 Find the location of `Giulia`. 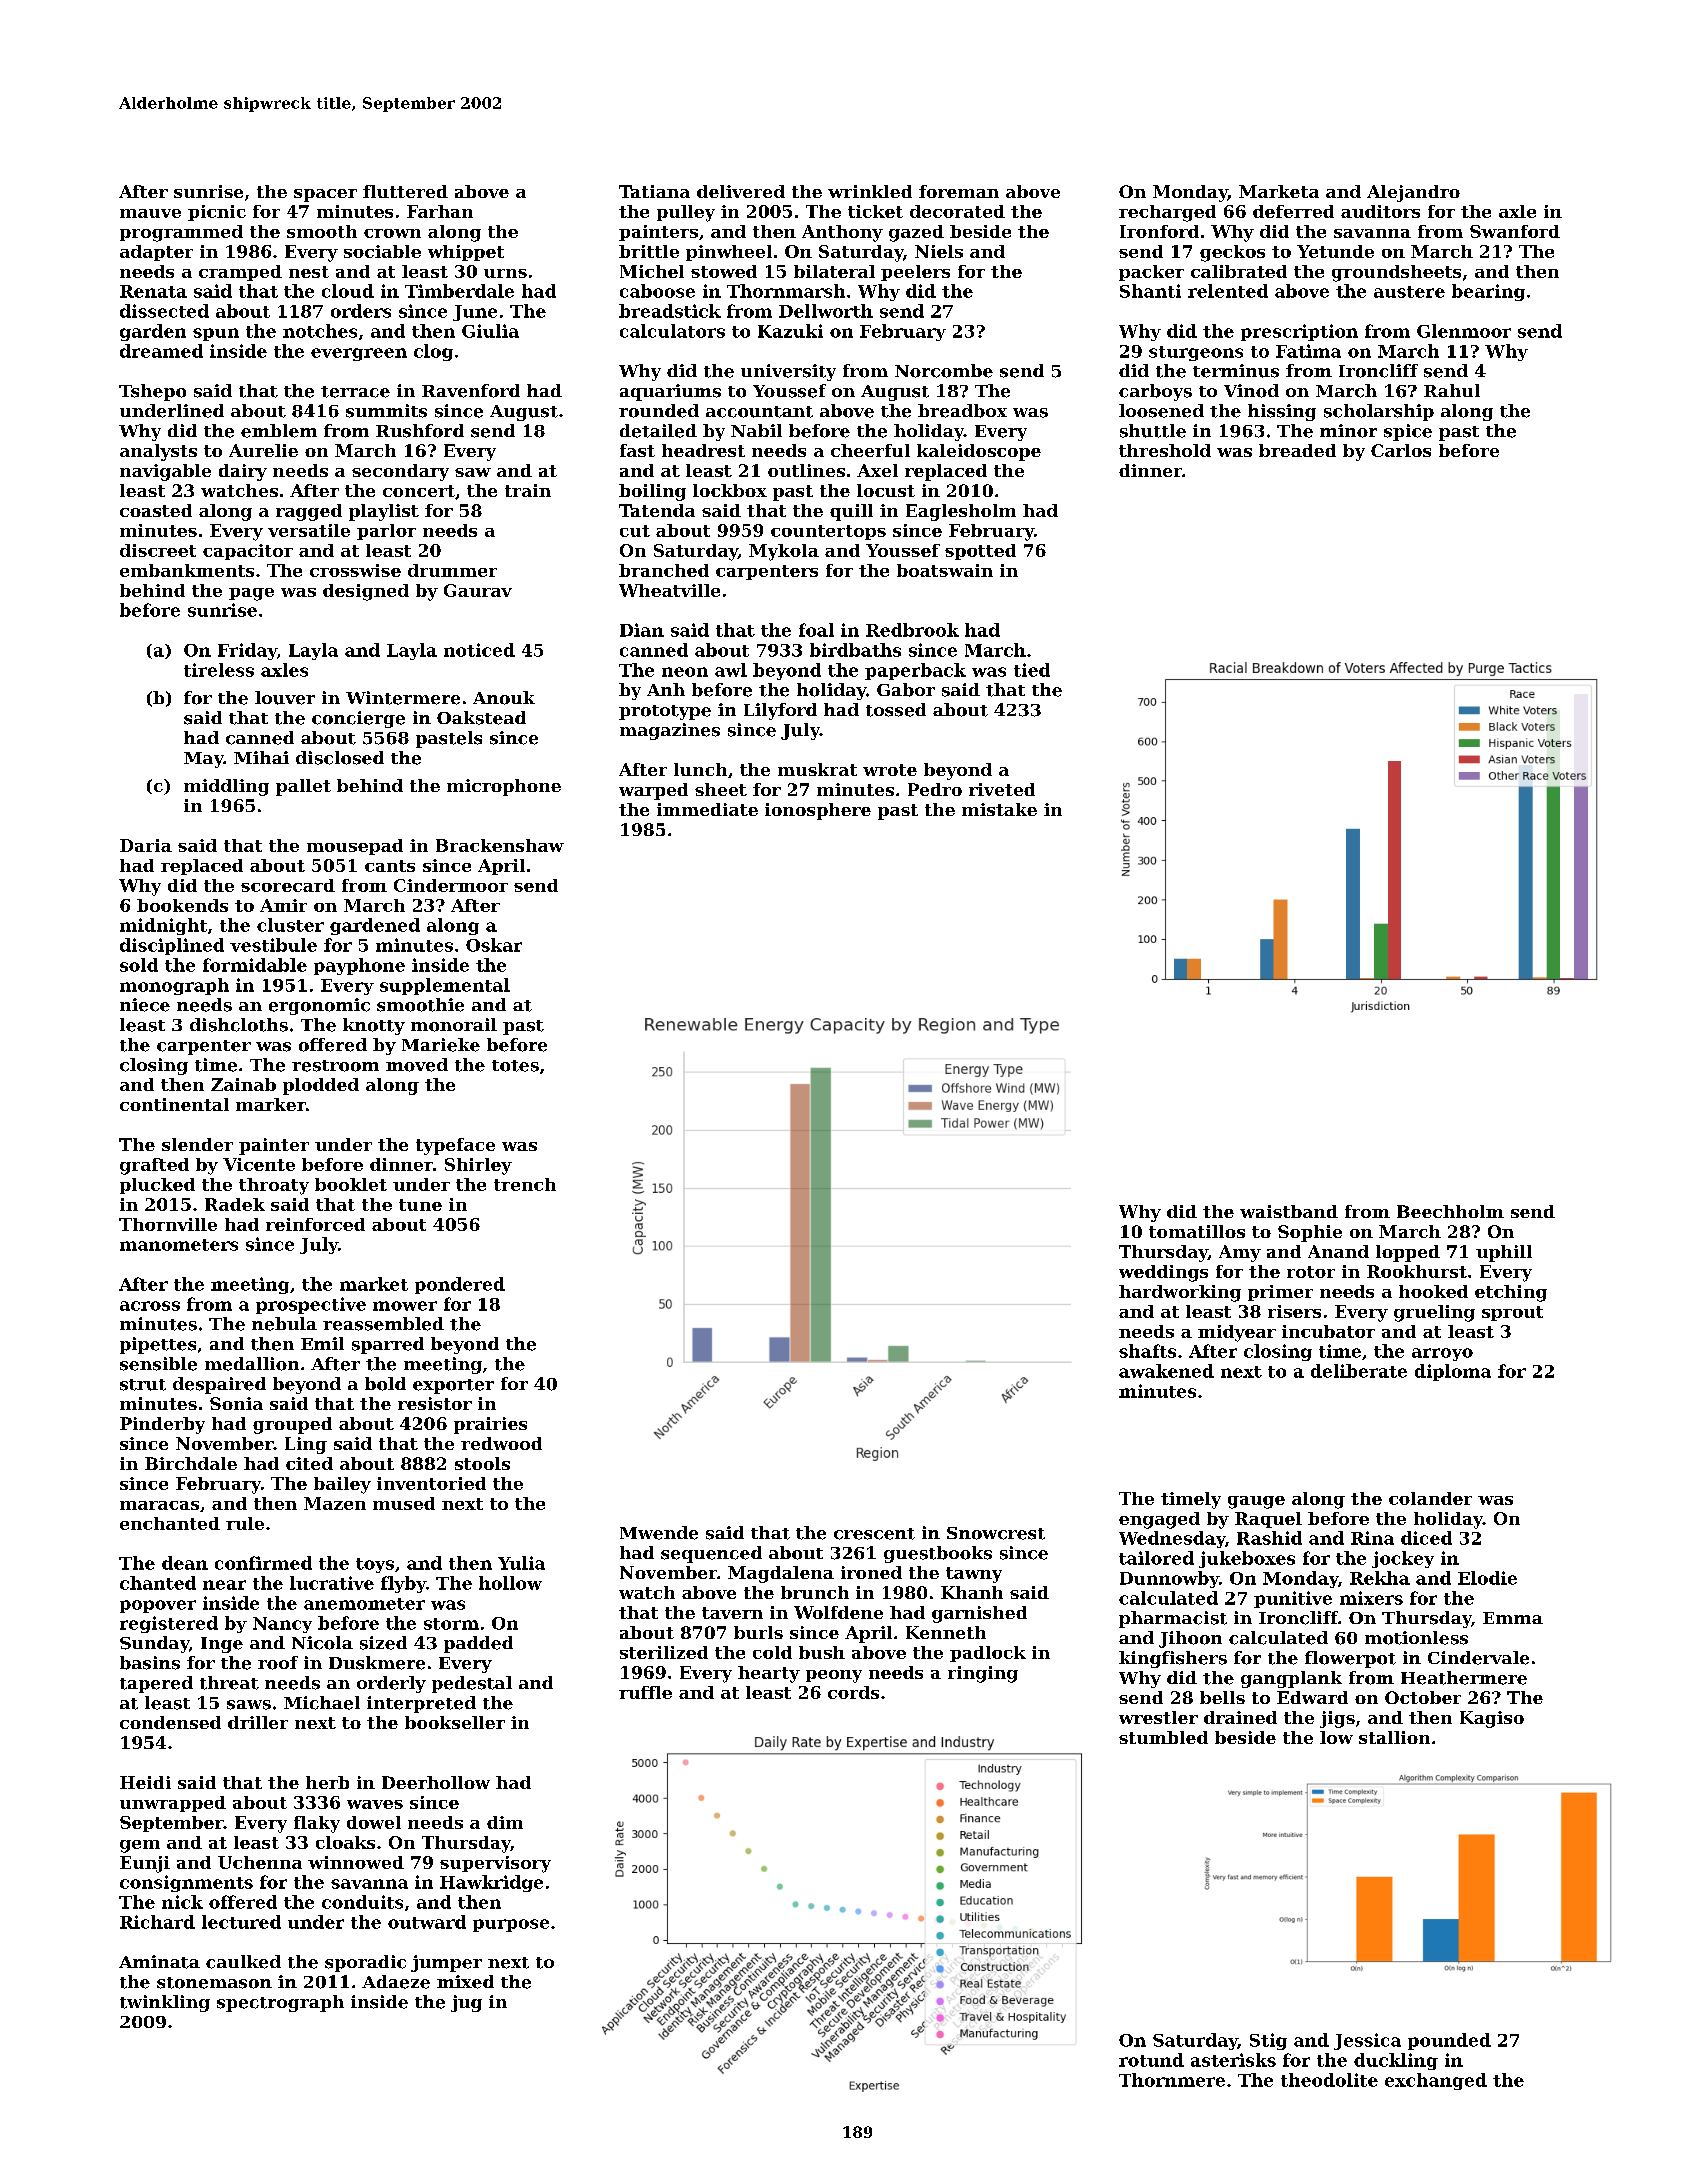

Giulia is located at coordinates (490, 331).
